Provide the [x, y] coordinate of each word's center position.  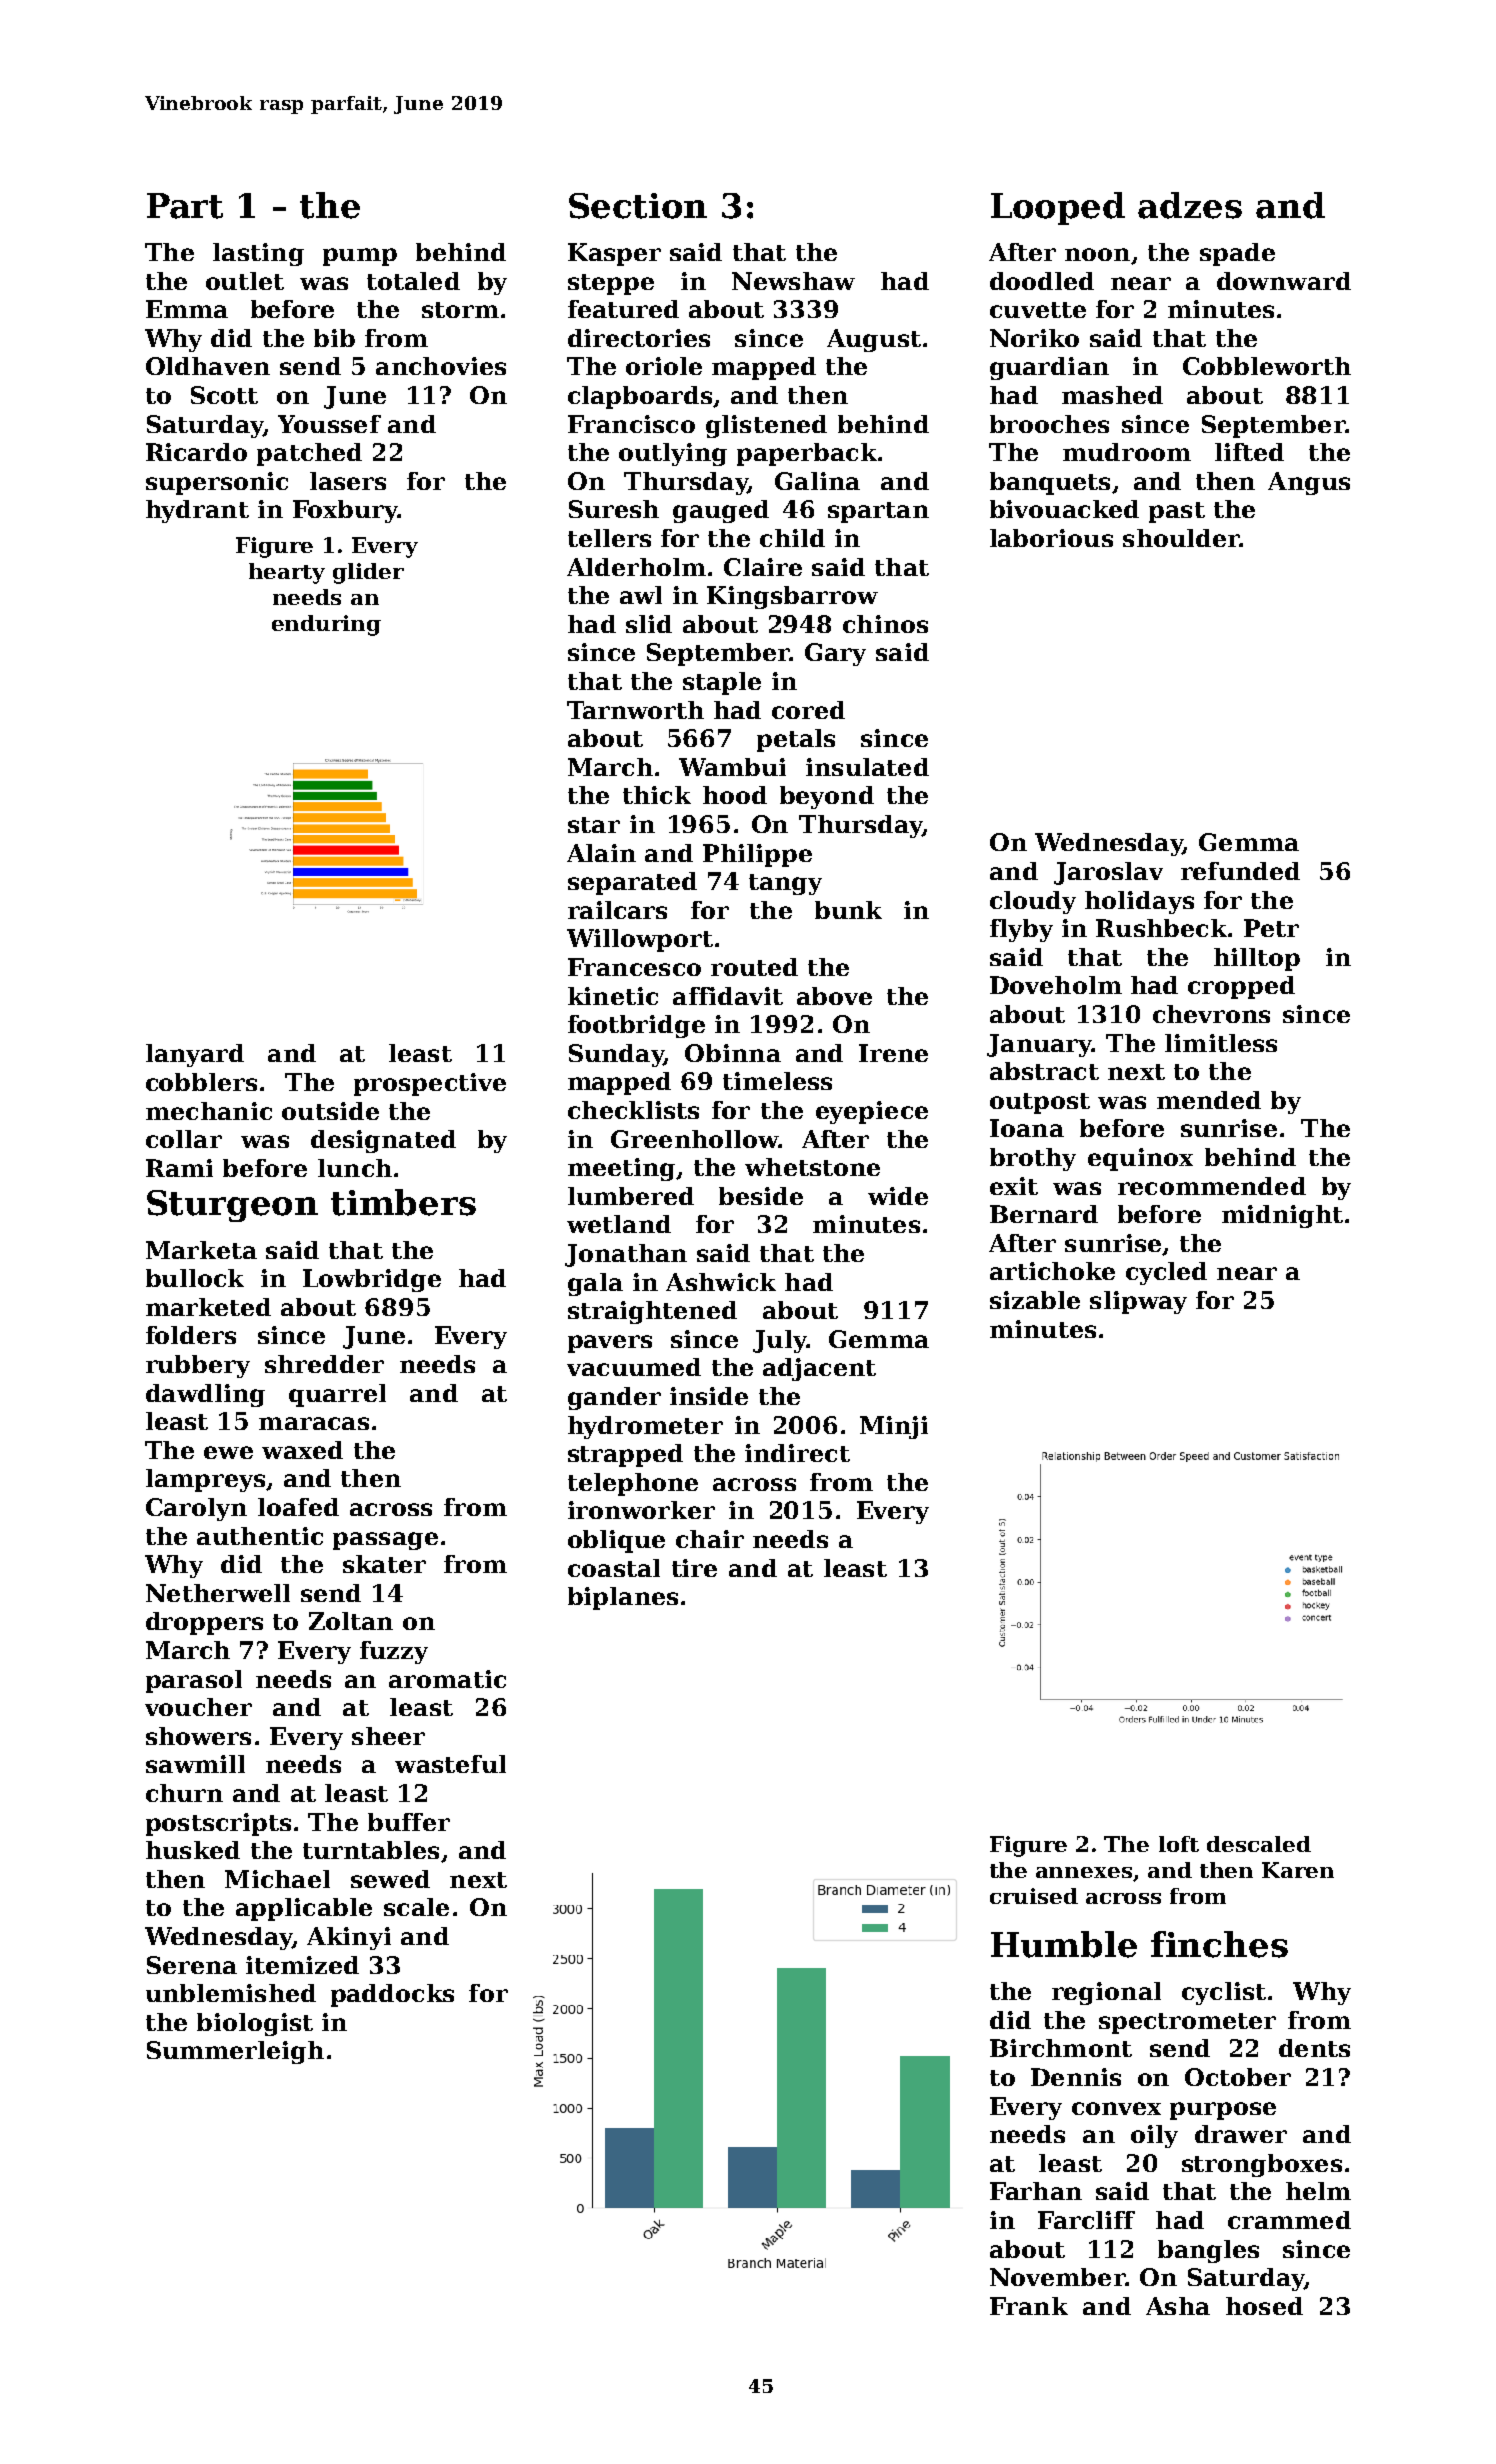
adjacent [819, 1369]
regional [1106, 1993]
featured [623, 309]
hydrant [197, 511]
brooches [1049, 424]
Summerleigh [235, 2052]
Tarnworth [635, 710]
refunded [1240, 871]
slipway [1138, 1302]
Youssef [329, 424]
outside [330, 1111]
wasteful [450, 1764]
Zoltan [351, 1621]
